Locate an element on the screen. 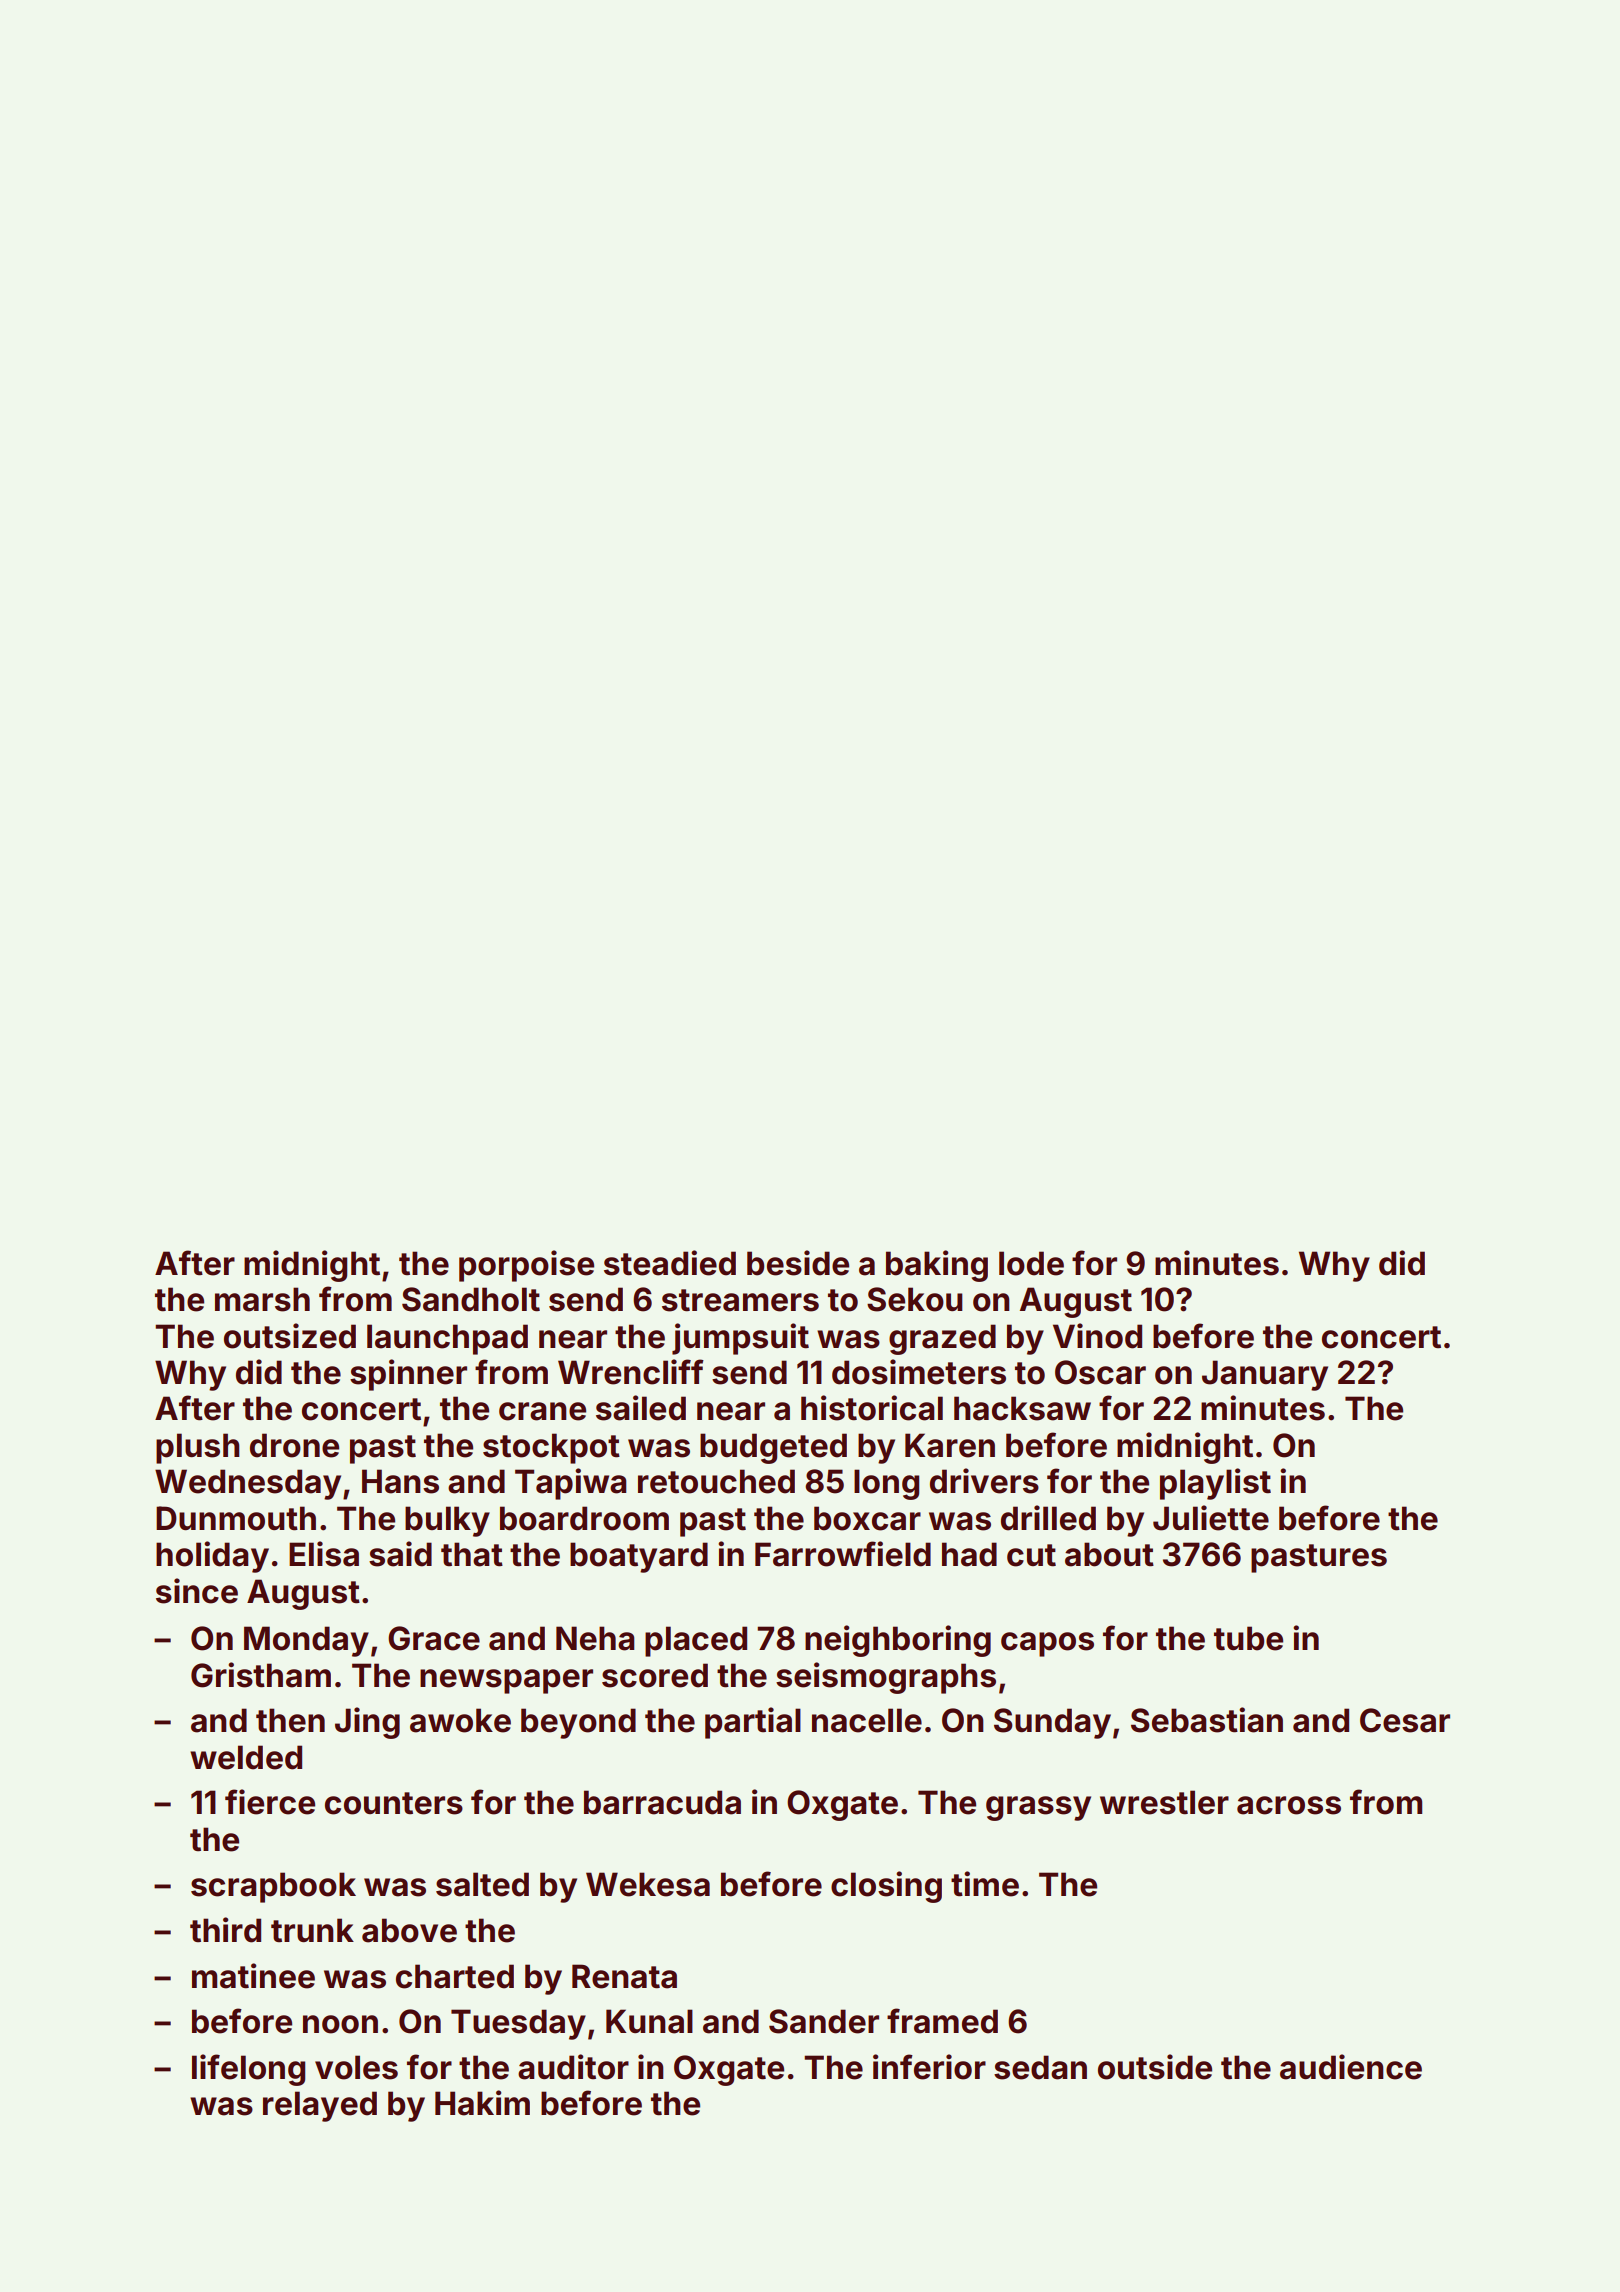 This screenshot has height=2292, width=1620. lode is located at coordinates (1031, 1263).
